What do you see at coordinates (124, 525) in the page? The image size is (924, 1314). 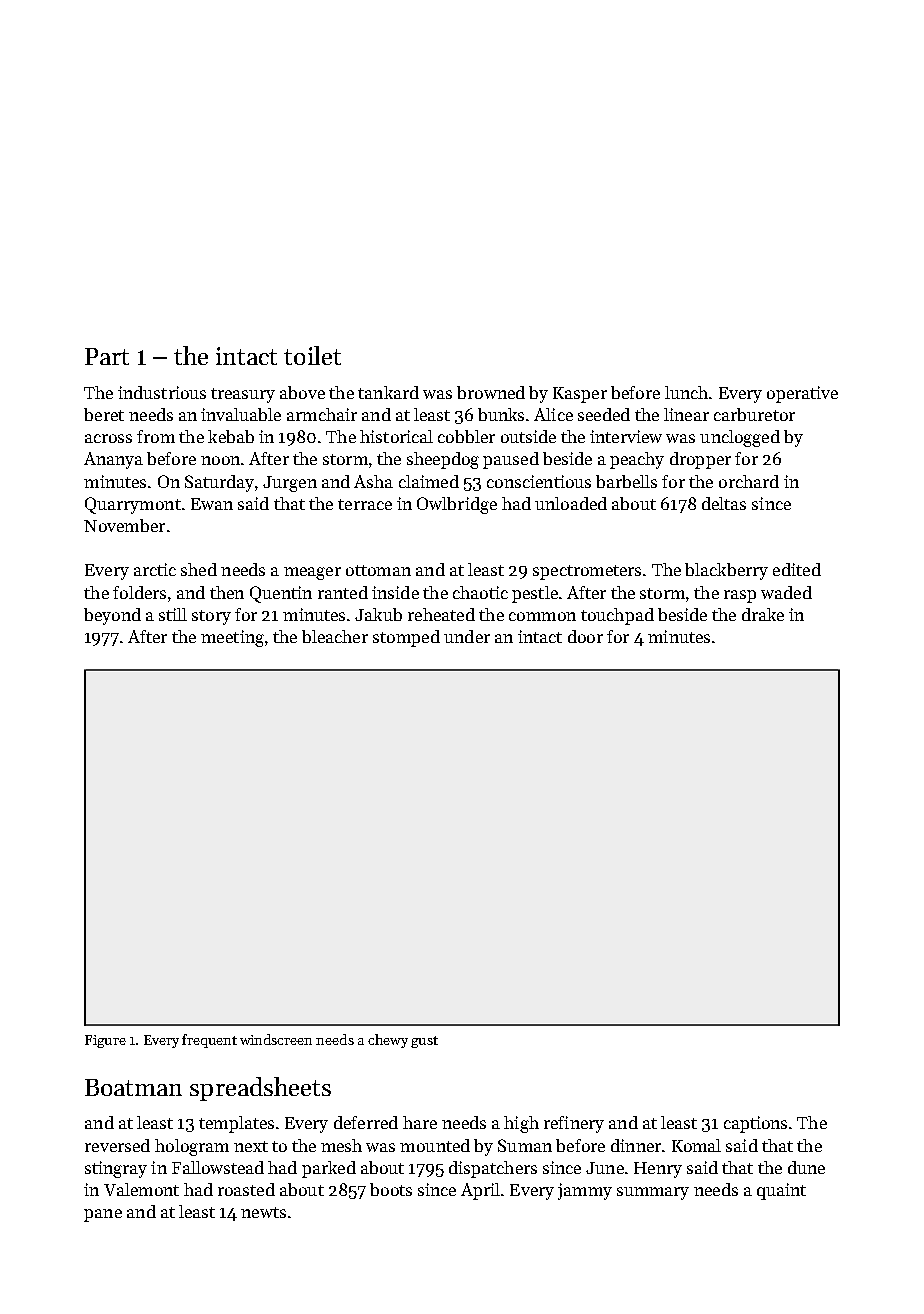 I see `November` at bounding box center [124, 525].
